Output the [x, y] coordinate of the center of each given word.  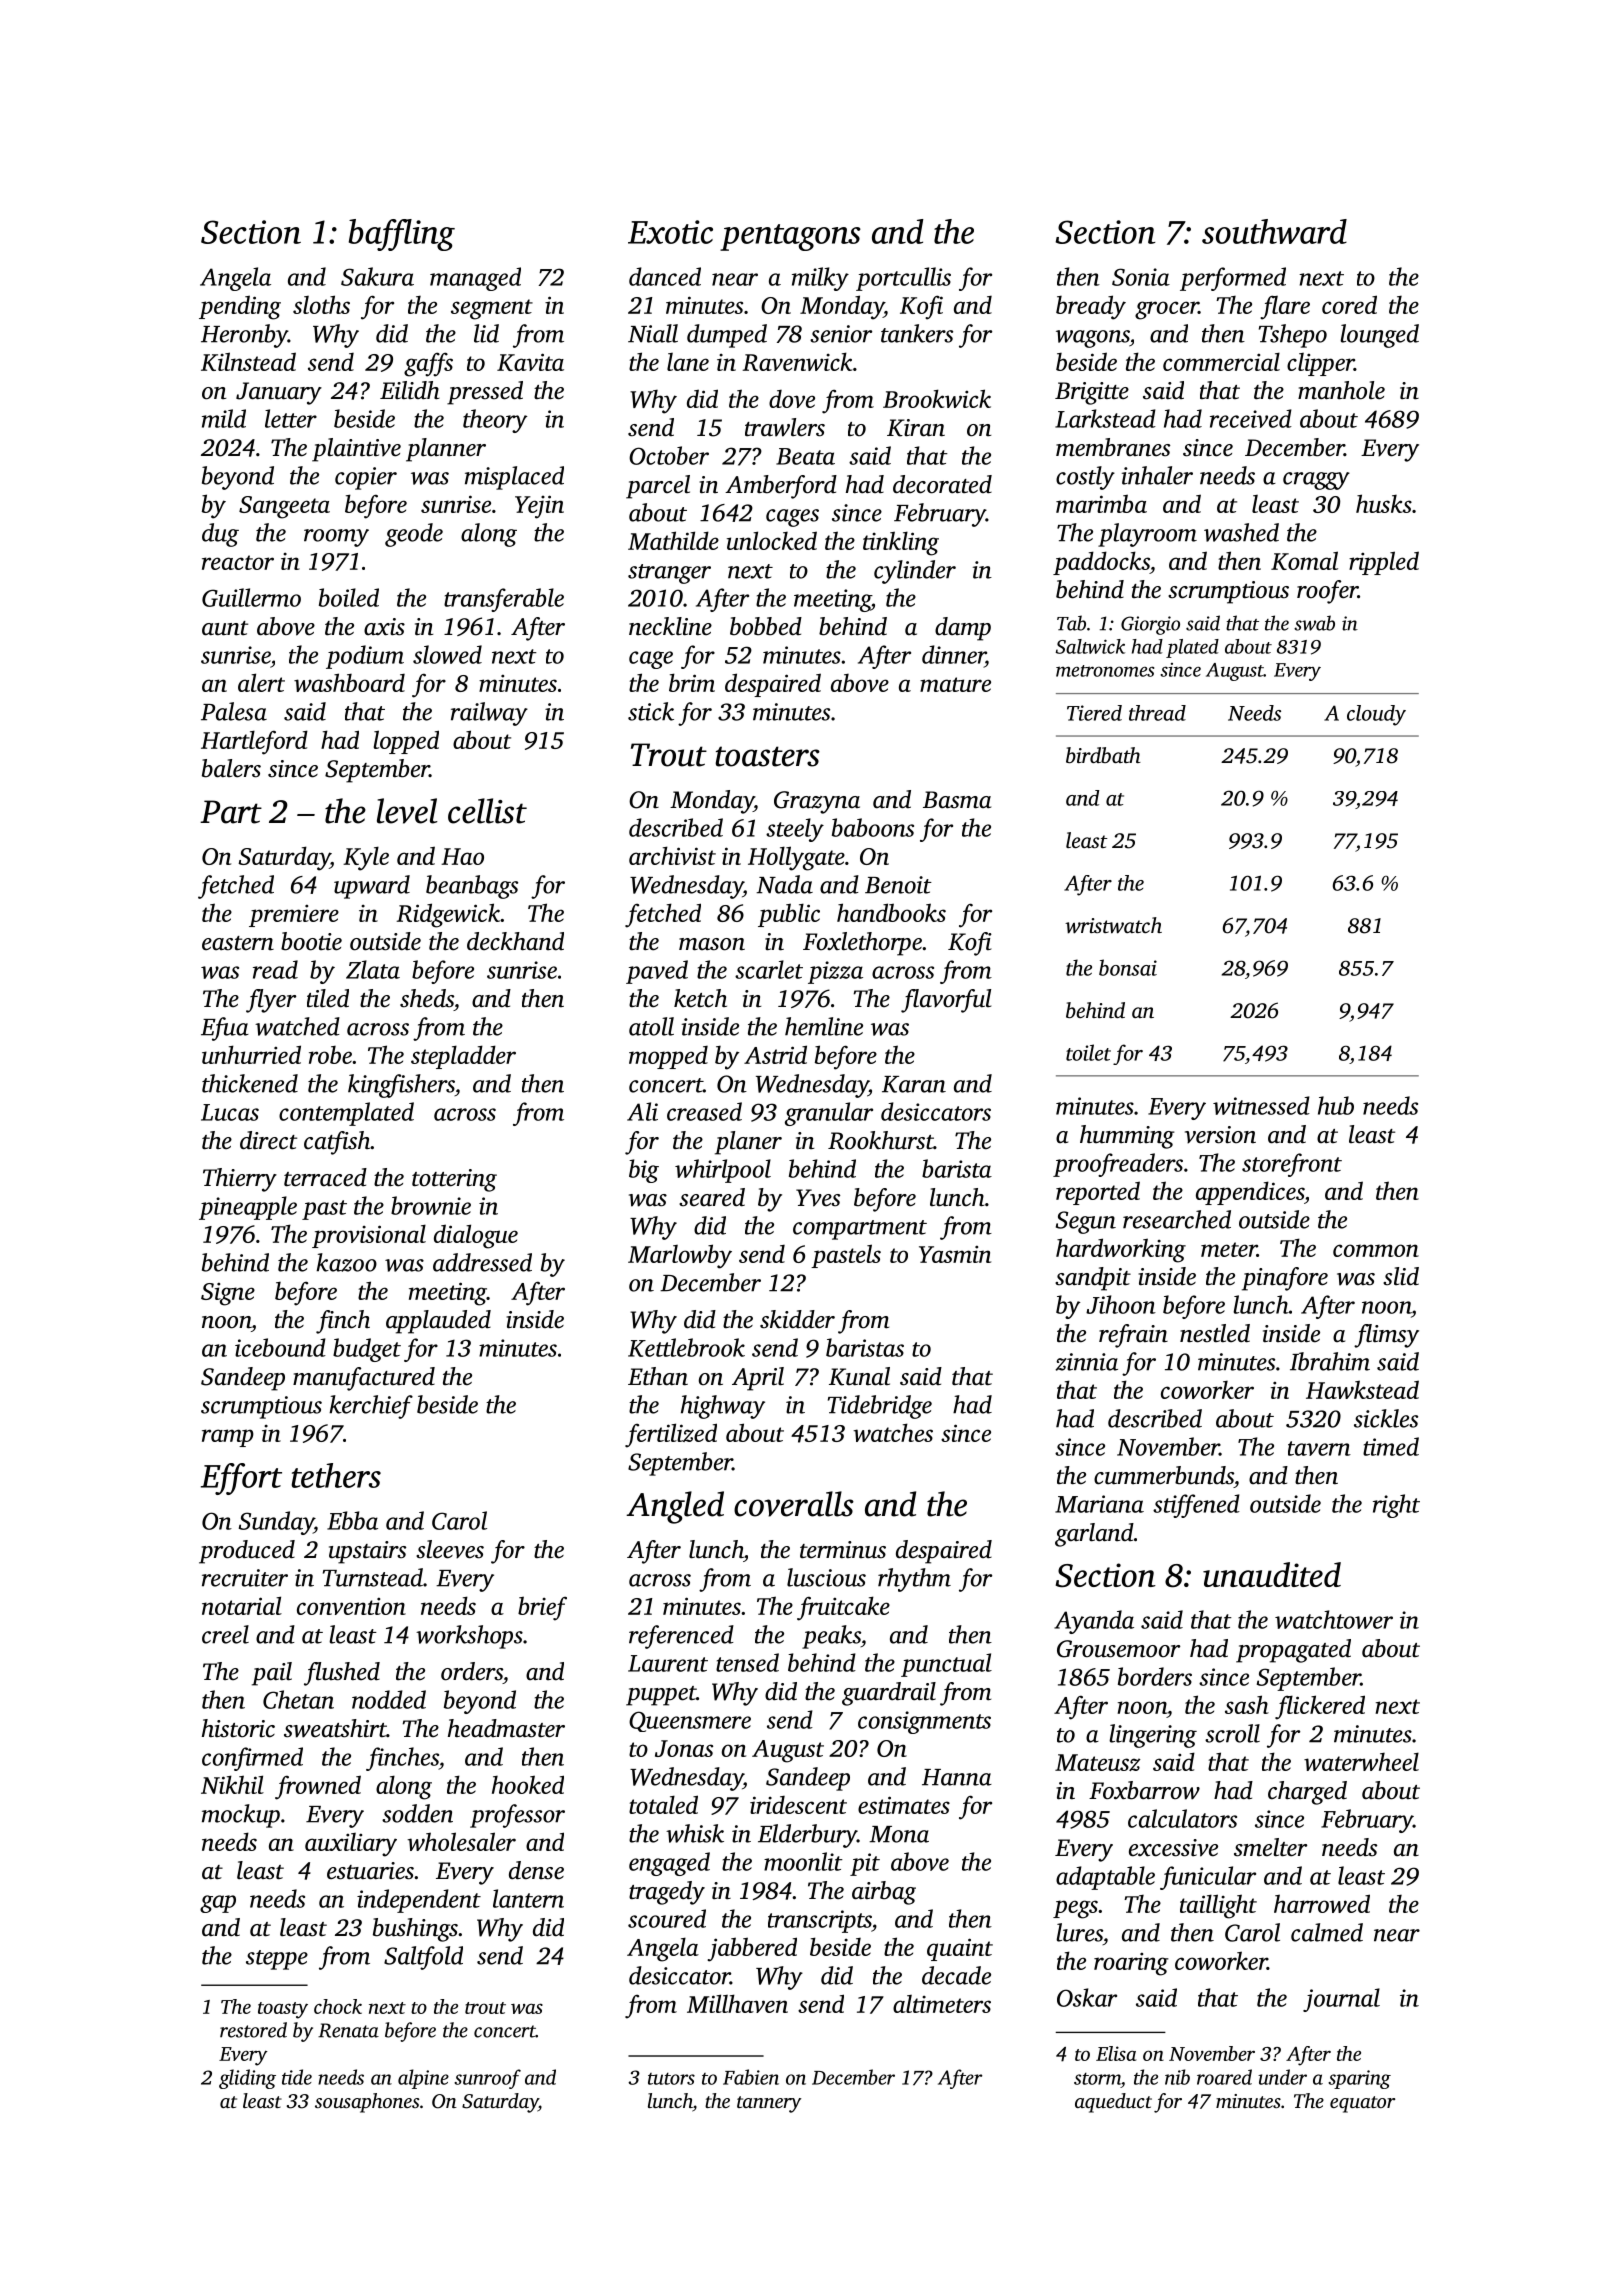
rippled [1384, 563]
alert [261, 682]
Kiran [916, 428]
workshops [469, 1637]
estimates [904, 1805]
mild [224, 418]
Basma [957, 800]
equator [1362, 2104]
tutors [671, 2079]
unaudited [1272, 1574]
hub [1336, 1105]
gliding [247, 2079]
